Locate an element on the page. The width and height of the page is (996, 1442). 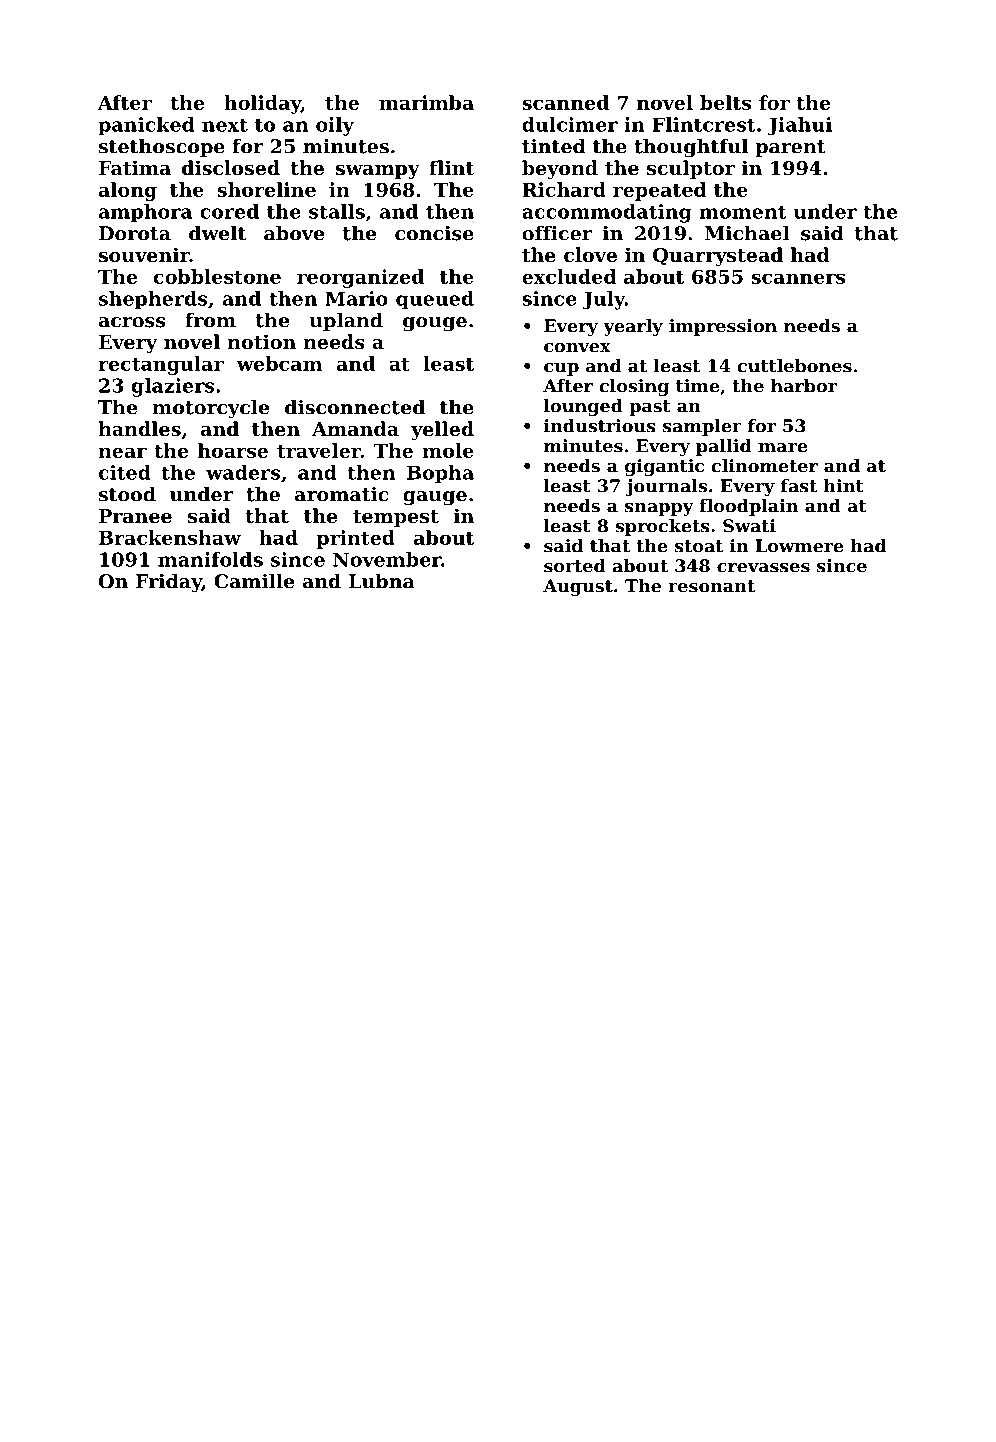
souvenir is located at coordinates (144, 254).
